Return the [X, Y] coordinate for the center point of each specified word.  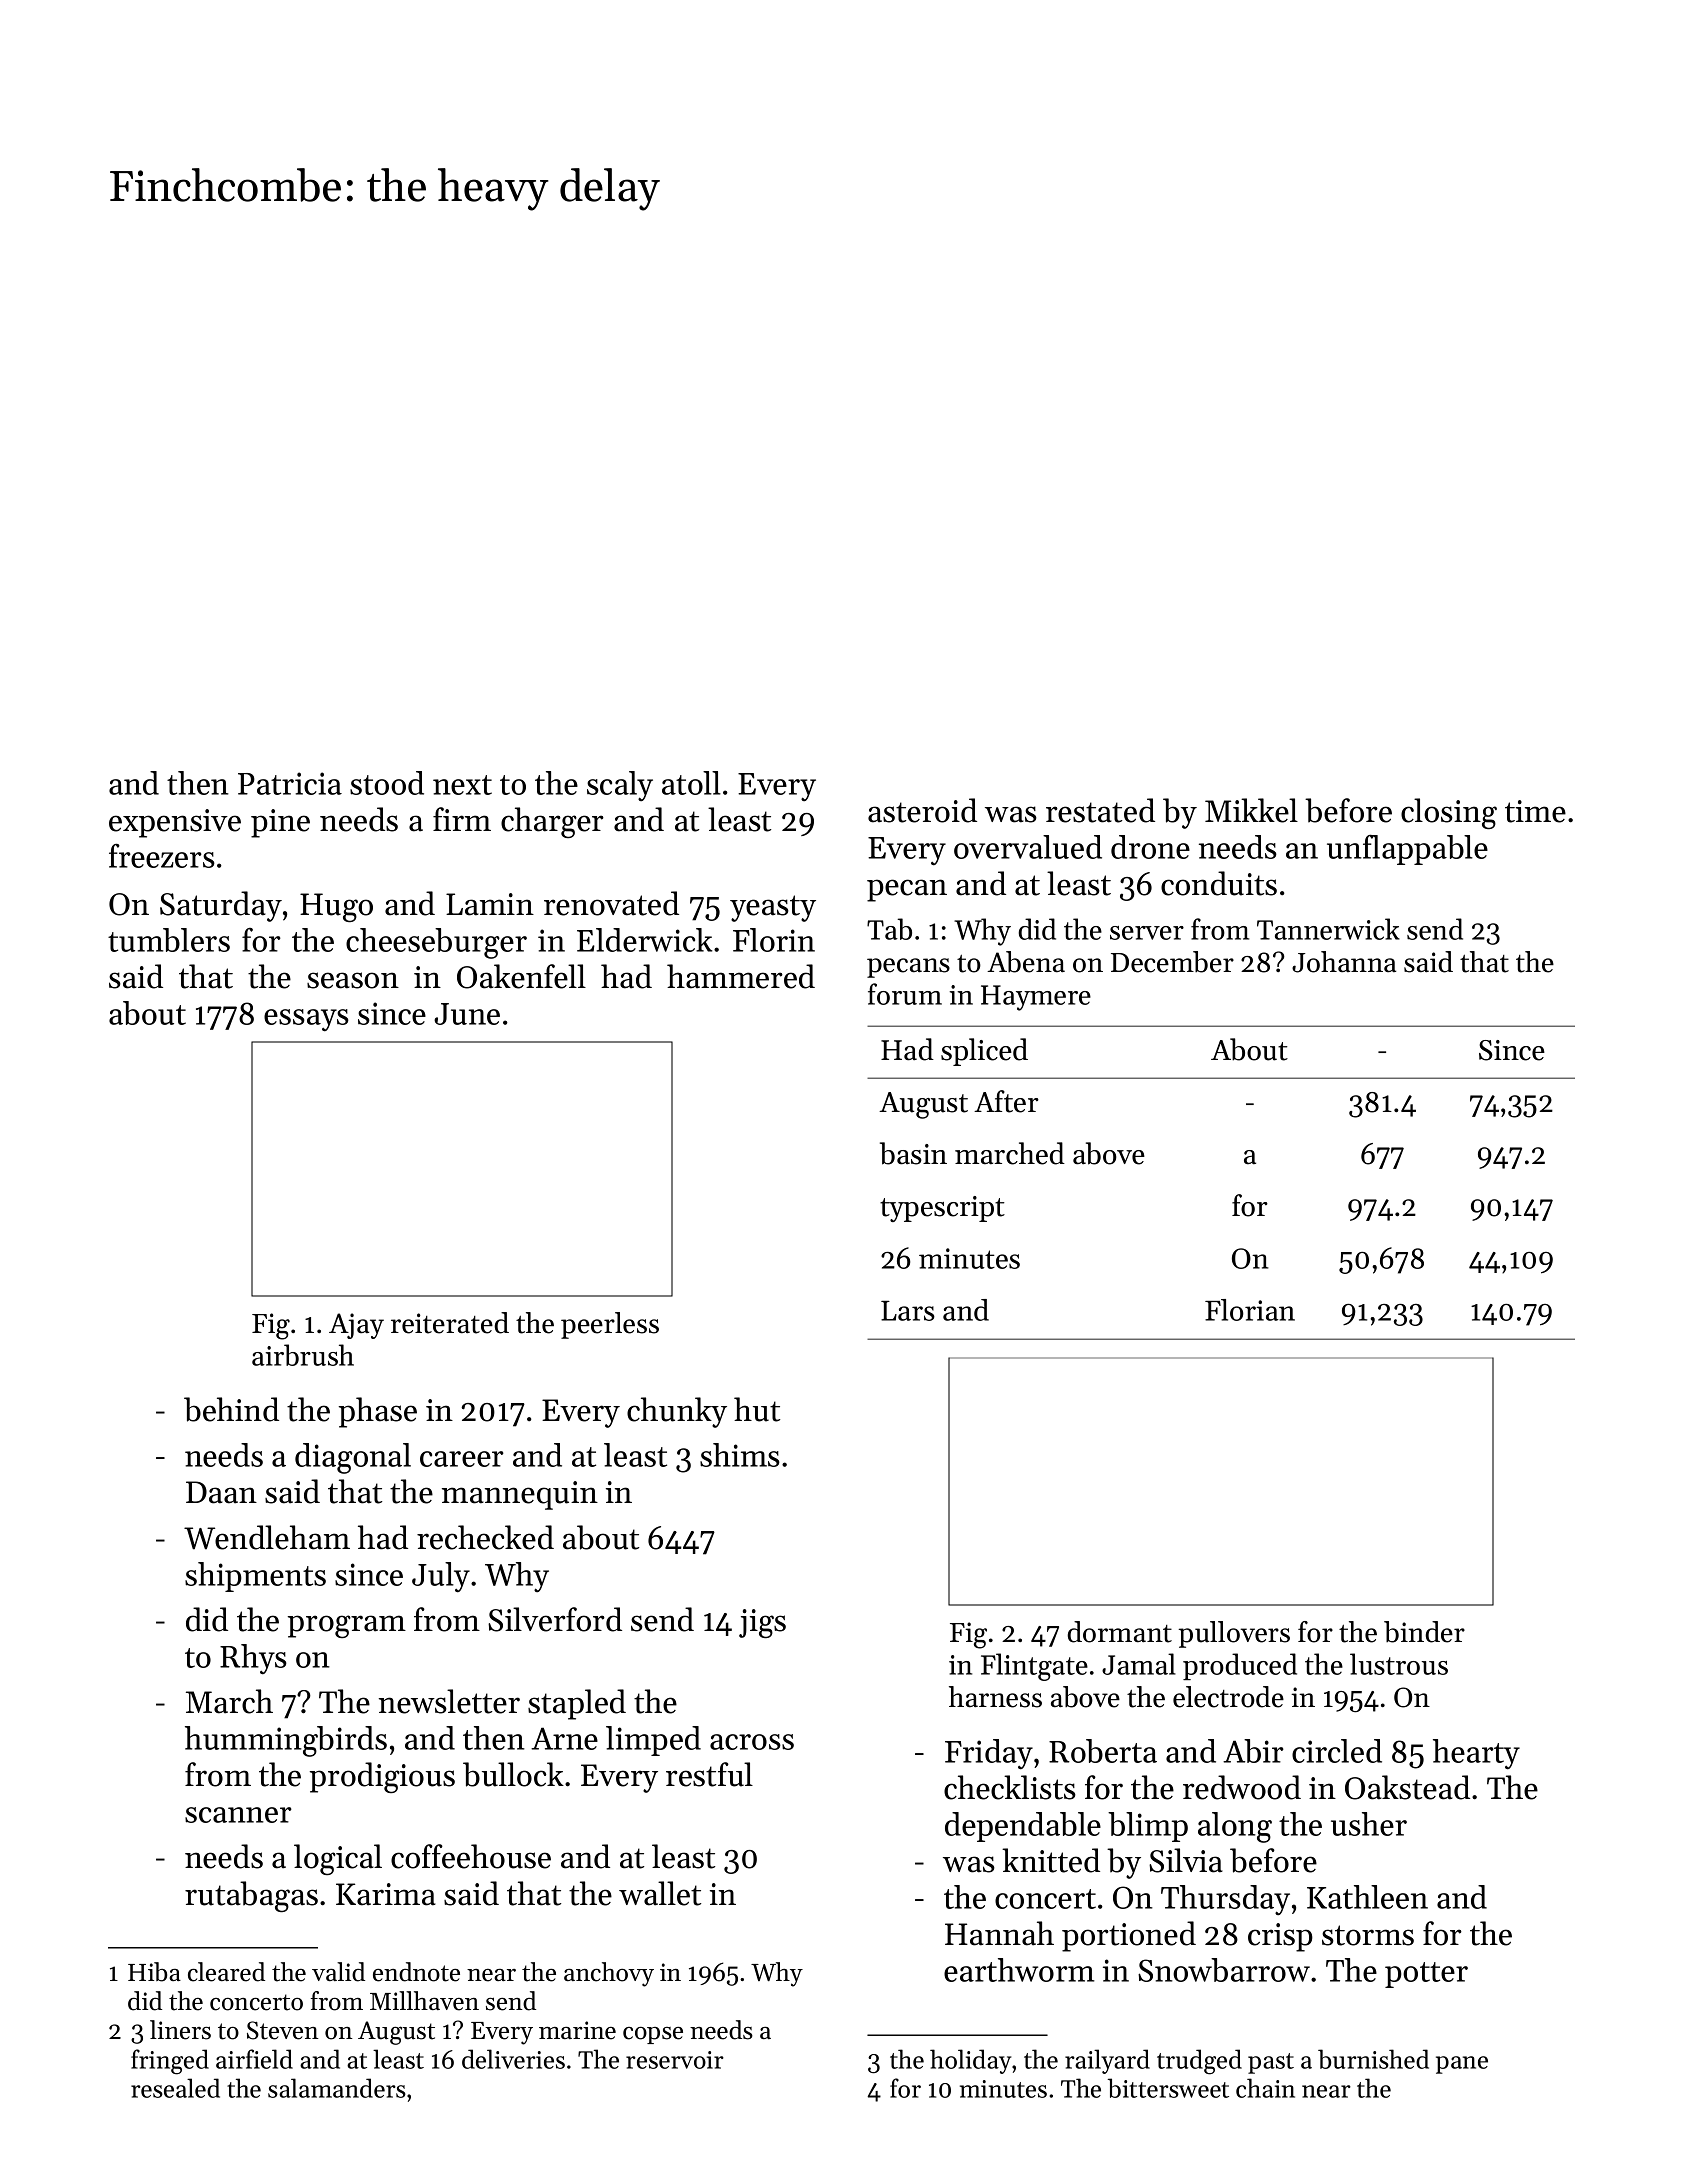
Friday [989, 1754]
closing [1449, 813]
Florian [1250, 1310]
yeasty [773, 908]
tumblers [169, 940]
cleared [226, 1972]
